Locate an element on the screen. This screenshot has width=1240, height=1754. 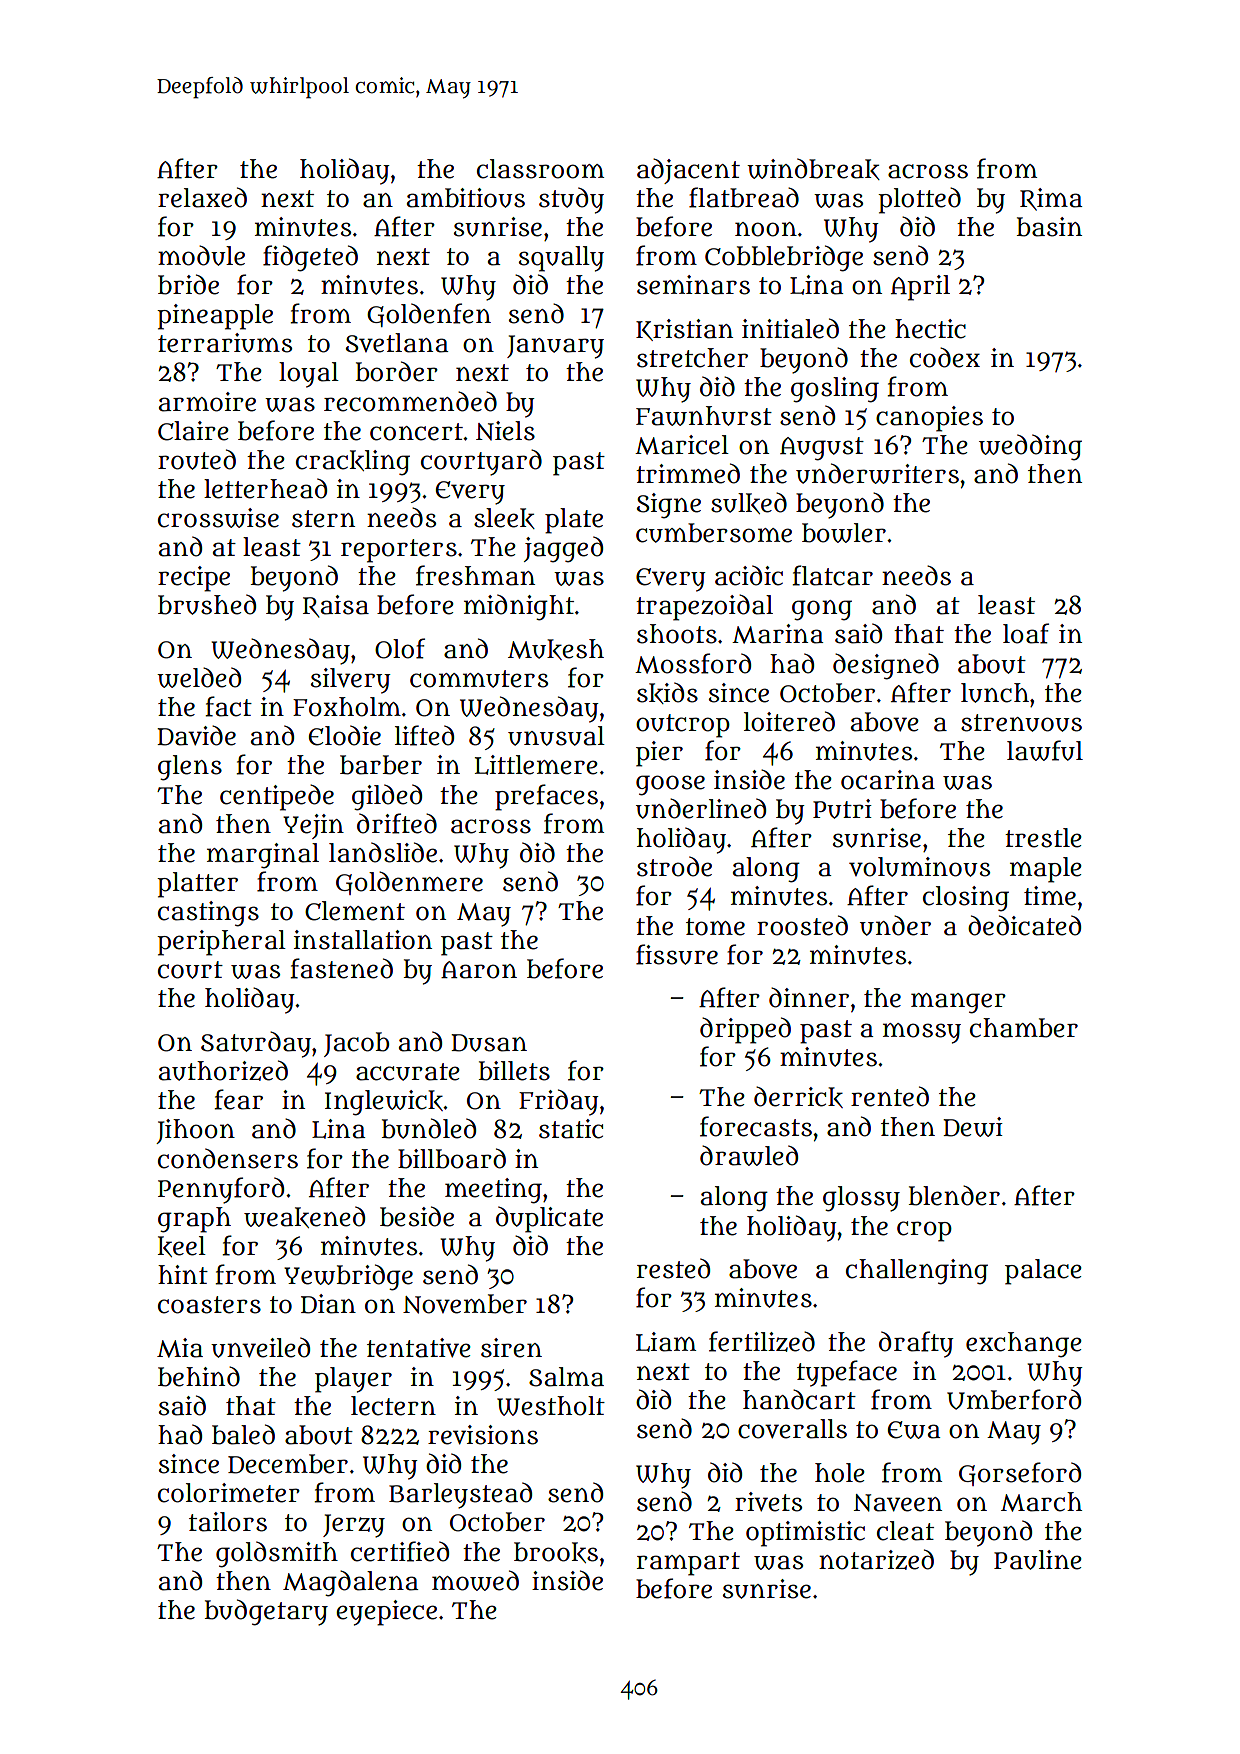
Jerzy is located at coordinates (354, 1526).
